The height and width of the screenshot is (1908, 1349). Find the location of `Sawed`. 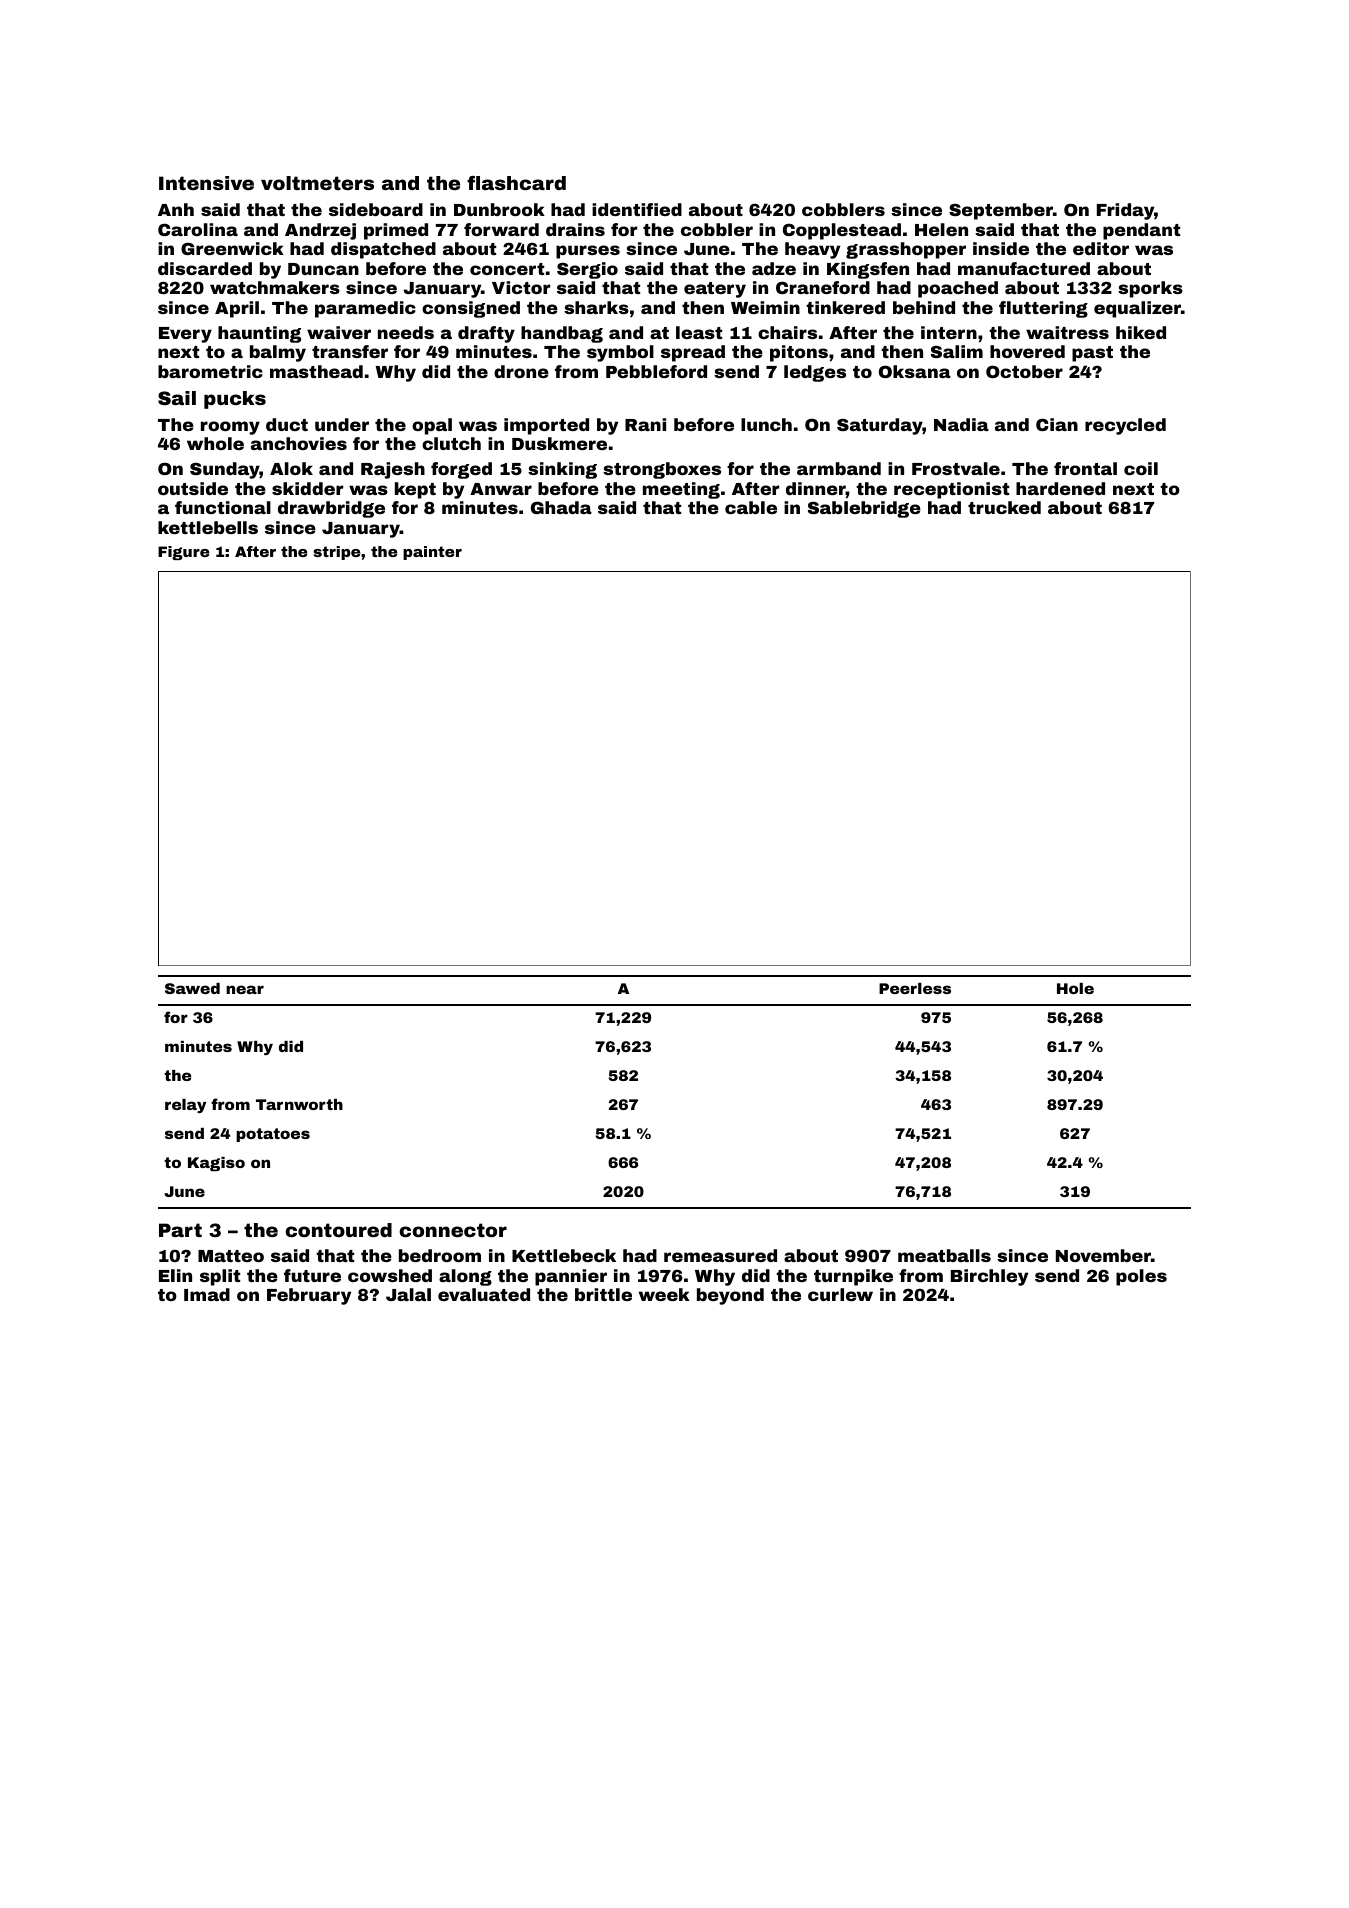

Sawed is located at coordinates (192, 988).
